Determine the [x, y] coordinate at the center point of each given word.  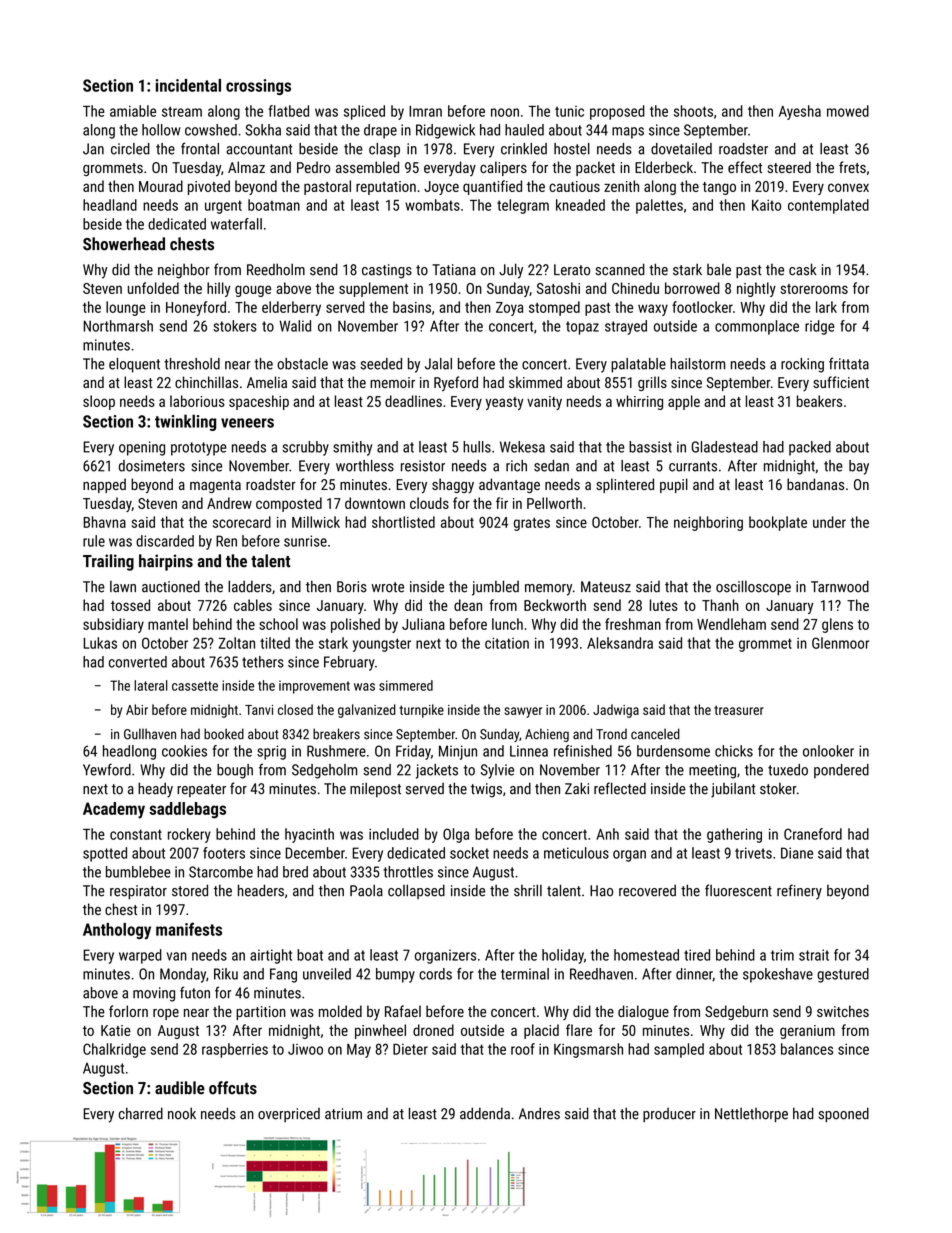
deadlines [413, 401]
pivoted [209, 187]
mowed [848, 111]
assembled [367, 167]
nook [182, 1113]
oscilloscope [753, 587]
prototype [199, 449]
